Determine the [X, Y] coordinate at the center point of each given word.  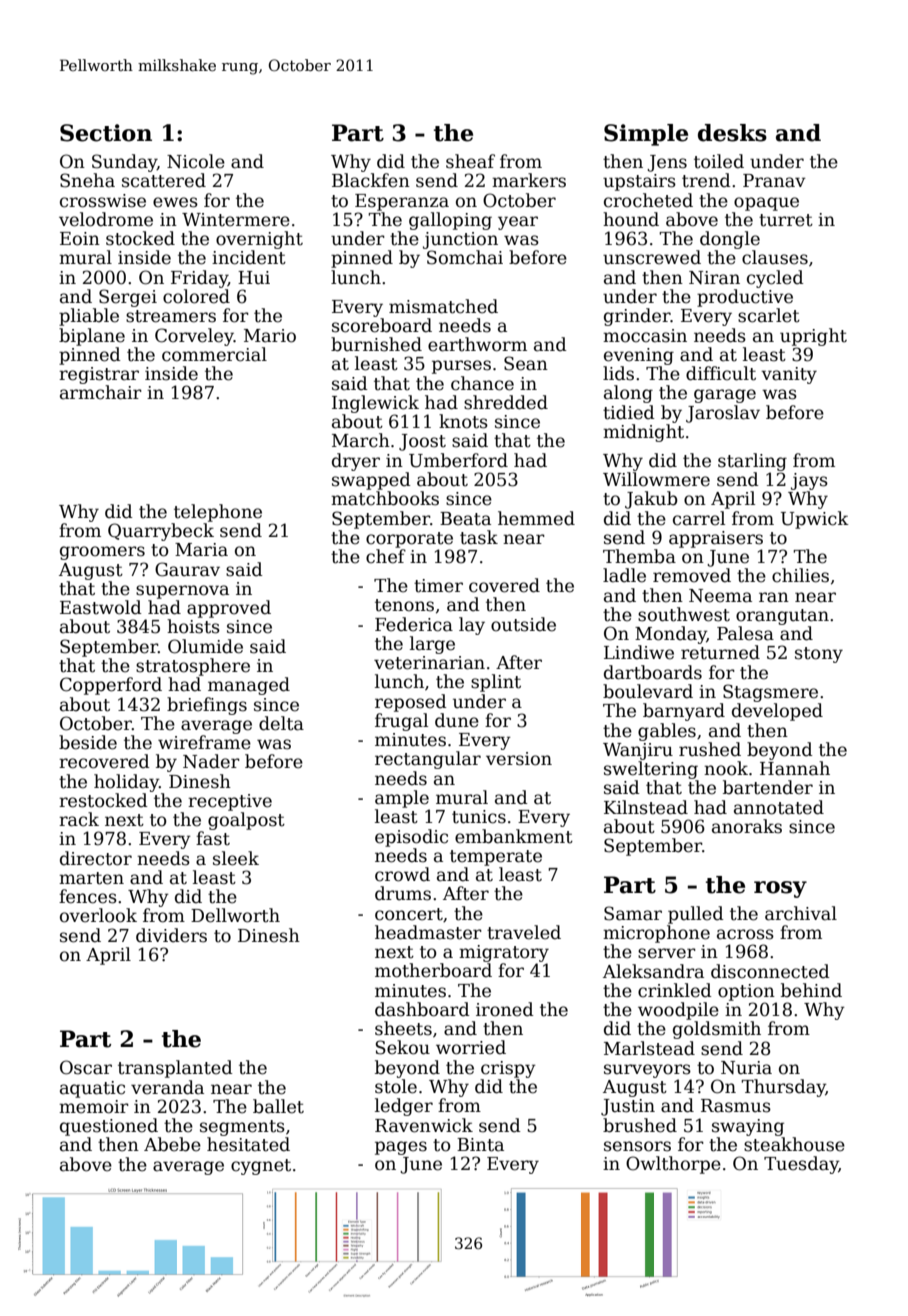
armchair [101, 392]
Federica [414, 624]
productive [745, 298]
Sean [526, 363]
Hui [254, 278]
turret [786, 220]
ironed [505, 1009]
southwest [684, 614]
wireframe [204, 742]
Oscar [86, 1067]
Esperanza [402, 202]
